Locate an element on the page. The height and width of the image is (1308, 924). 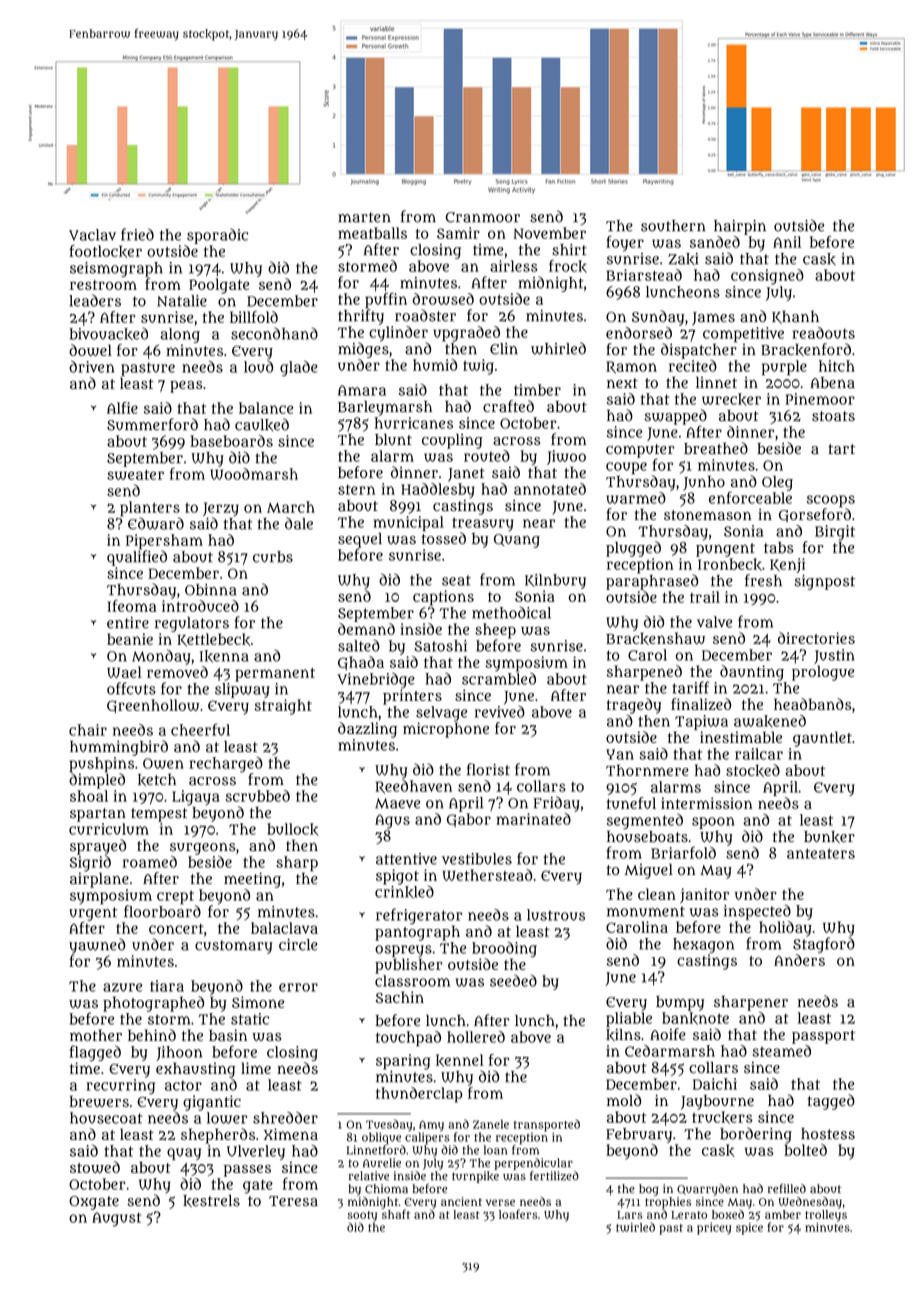
kestrels is located at coordinates (211, 1201).
